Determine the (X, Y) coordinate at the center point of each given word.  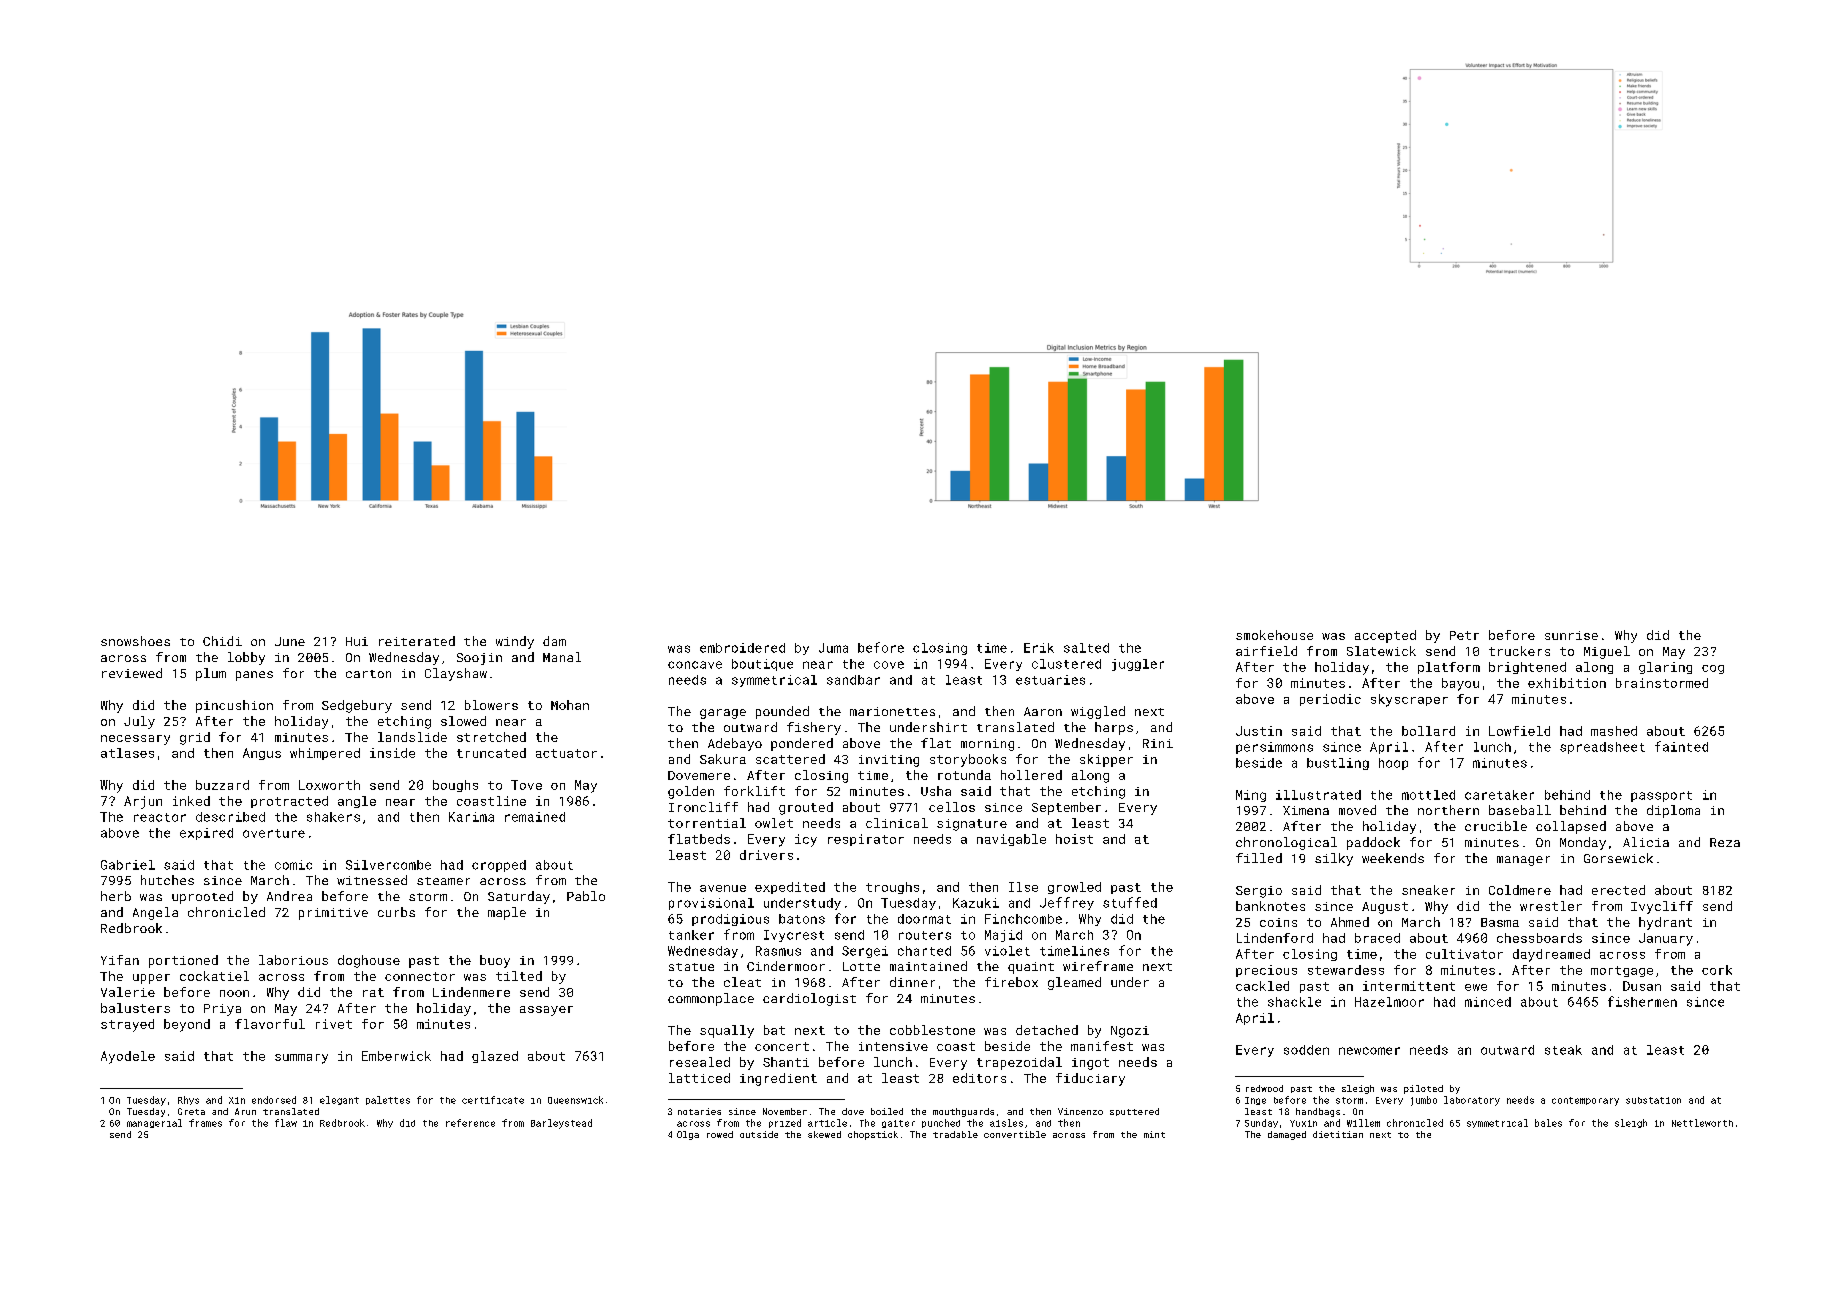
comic (293, 865)
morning (987, 745)
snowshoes (135, 641)
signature (972, 825)
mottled (1428, 795)
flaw (286, 1123)
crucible (1496, 826)
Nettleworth (1702, 1123)
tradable (955, 1134)
